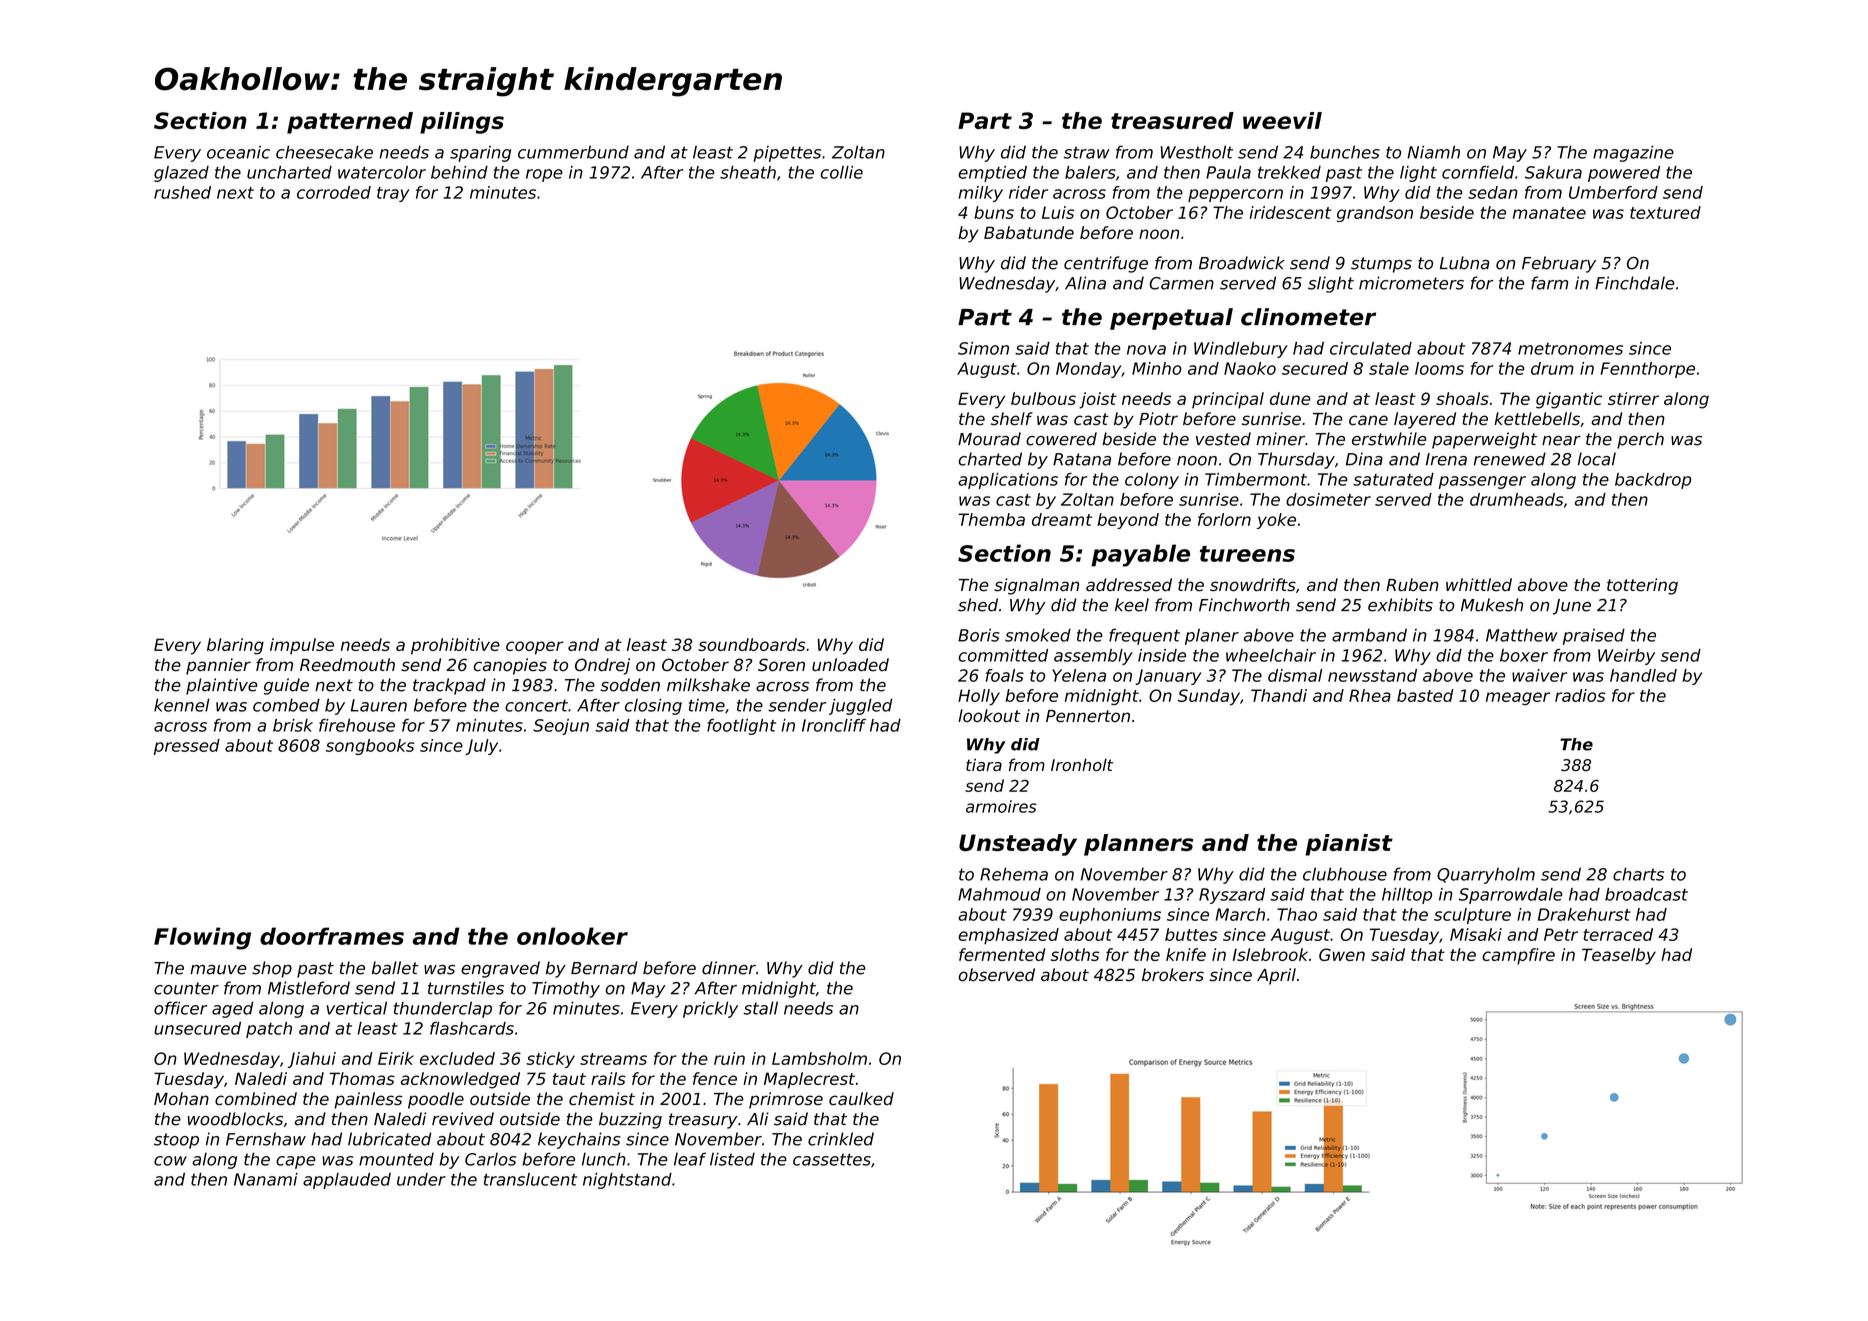 Image resolution: width=1868 pixels, height=1321 pixels. Describe the element at coordinates (462, 123) in the document. I see `pilings` at that location.
